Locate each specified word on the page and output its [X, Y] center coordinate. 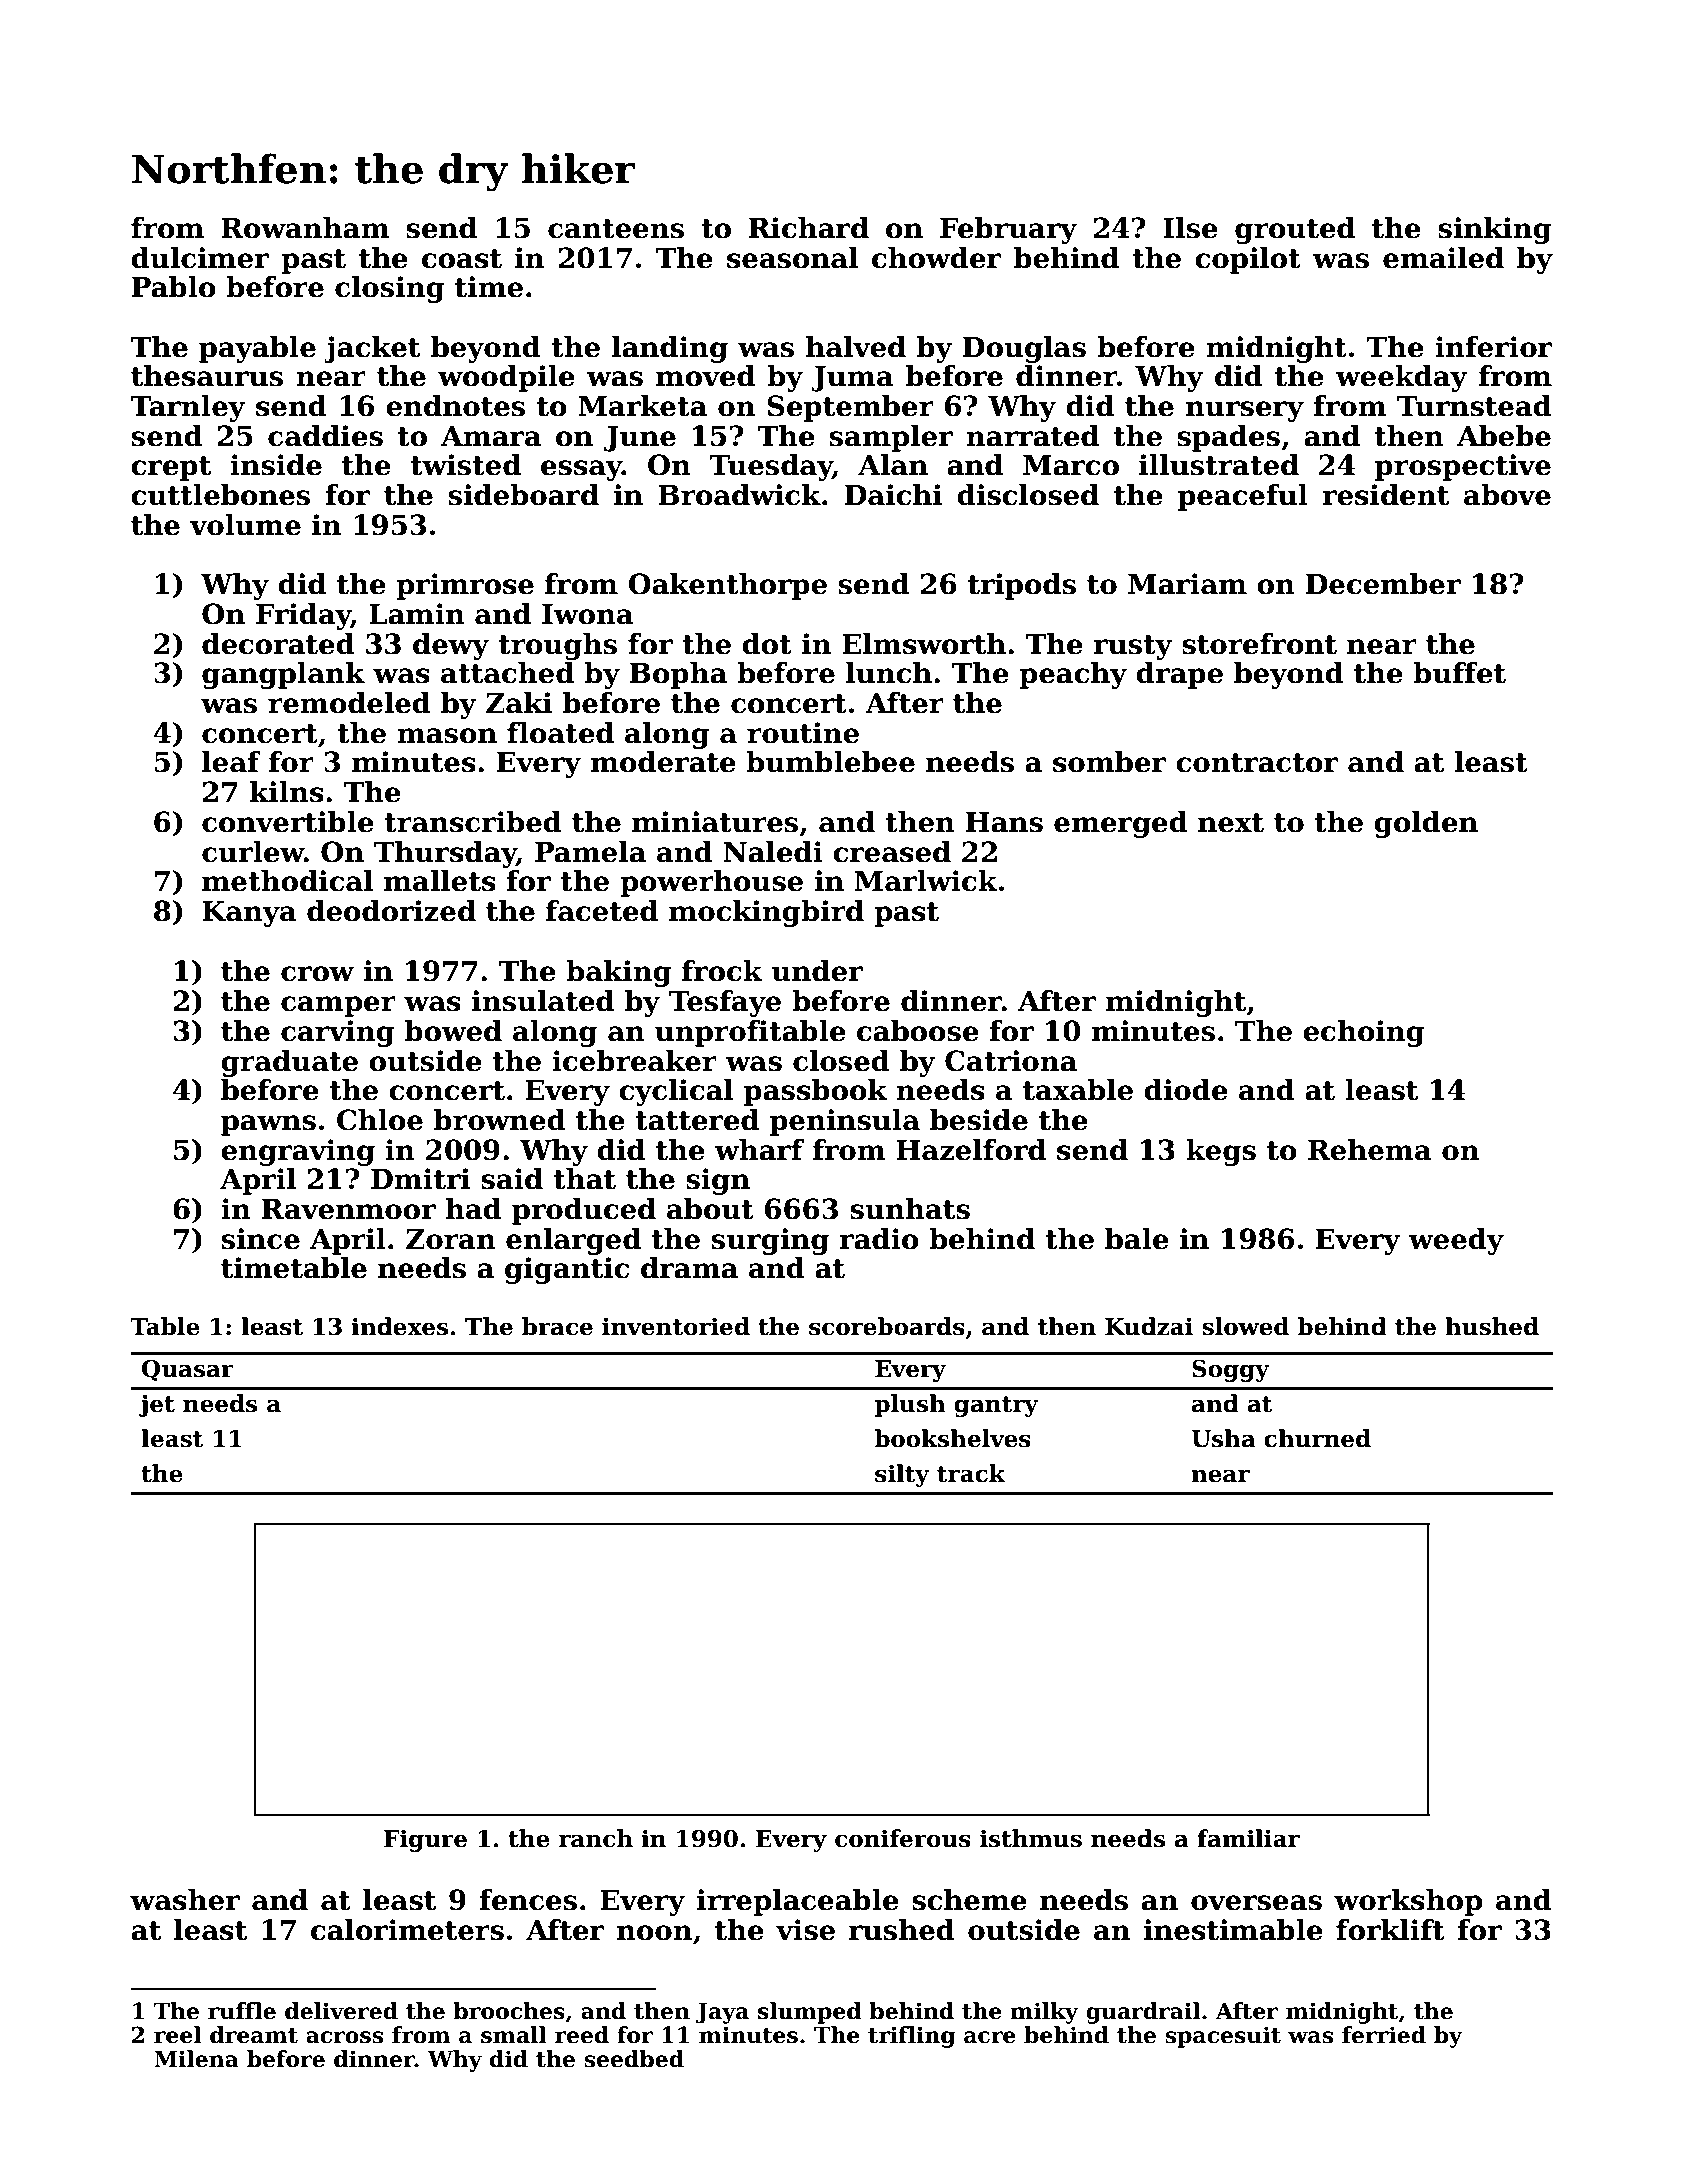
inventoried [676, 1326]
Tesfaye [725, 1003]
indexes [399, 1326]
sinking [1495, 230]
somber [1109, 762]
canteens [616, 229]
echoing [1364, 1033]
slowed [1245, 1326]
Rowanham [305, 228]
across [344, 2037]
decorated [278, 644]
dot [767, 644]
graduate [289, 1063]
